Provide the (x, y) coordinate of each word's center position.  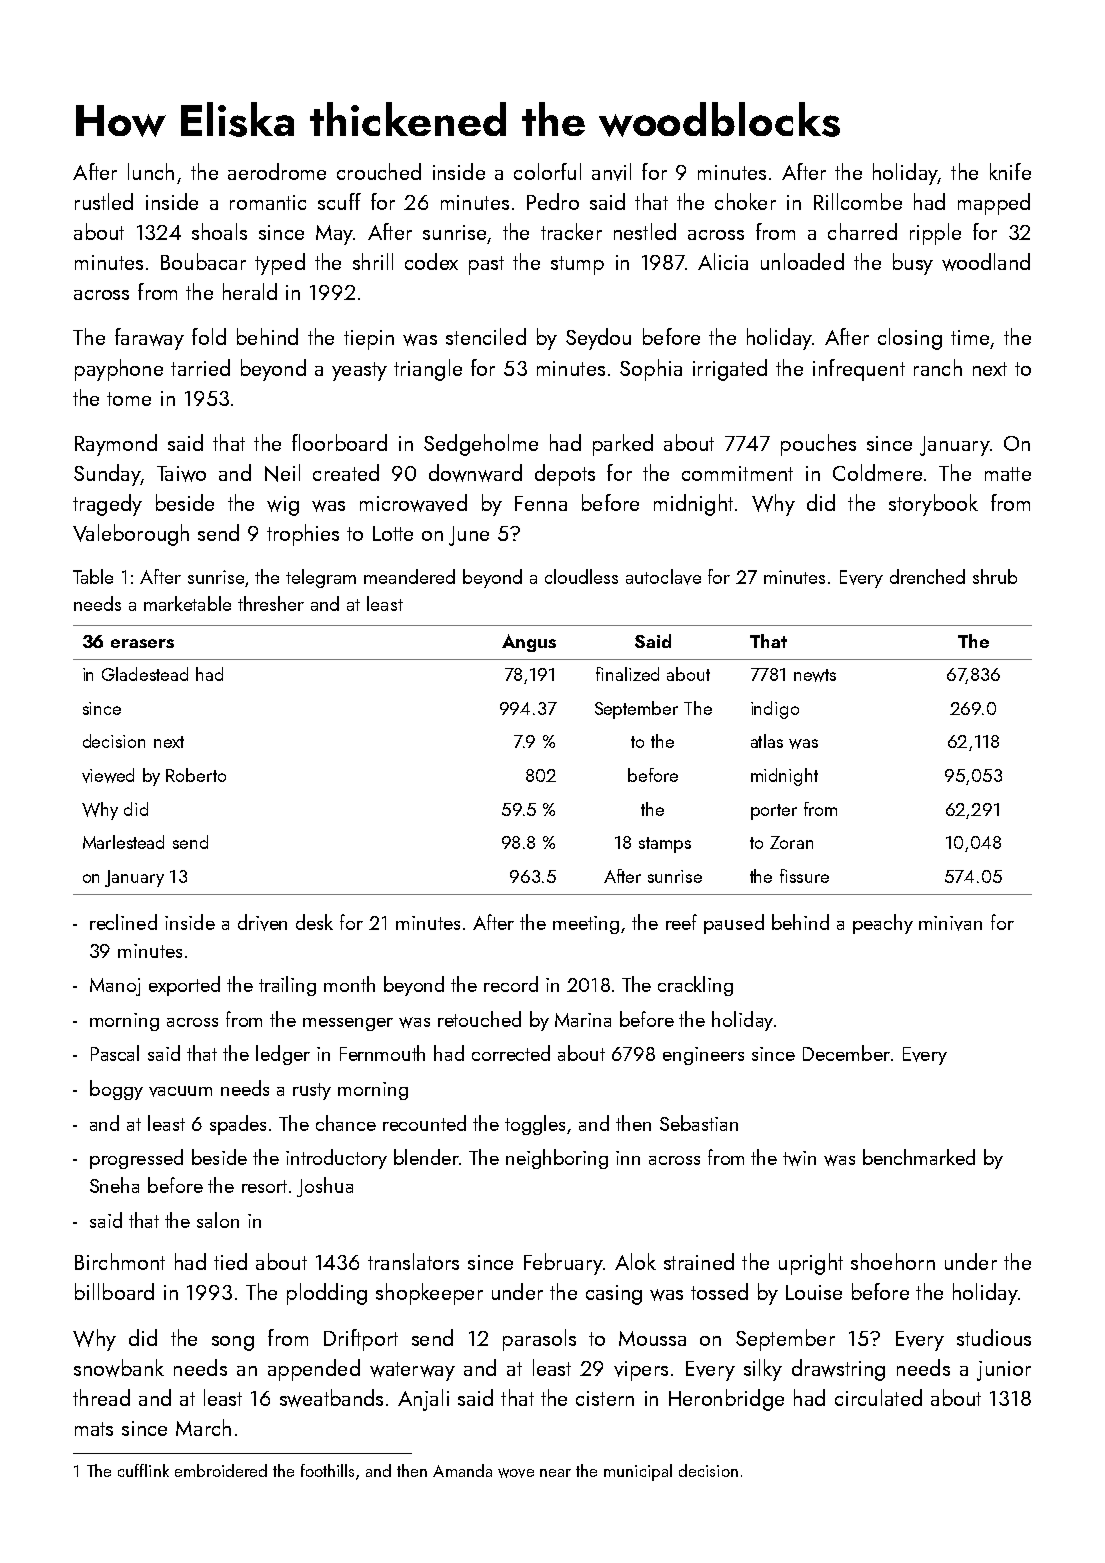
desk (314, 922)
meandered (409, 576)
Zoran (791, 842)
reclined (123, 922)
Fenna (541, 503)
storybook (933, 505)
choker (745, 201)
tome (129, 399)
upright (811, 1264)
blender (426, 1157)
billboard (114, 1291)
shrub (995, 576)
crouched (379, 171)
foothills (327, 1470)
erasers (142, 643)
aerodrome (277, 171)
